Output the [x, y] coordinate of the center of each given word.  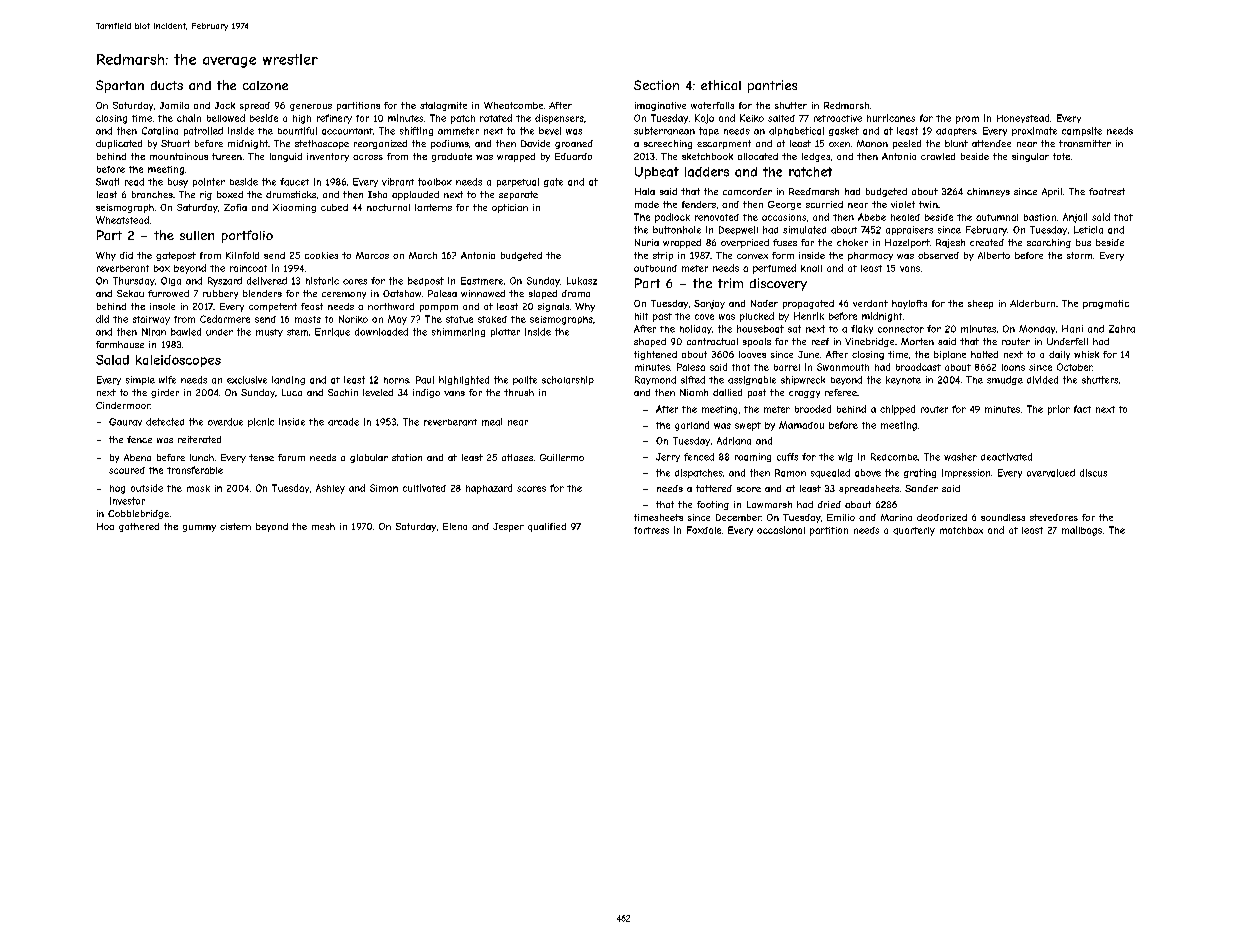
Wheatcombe [513, 105]
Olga [171, 281]
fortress [651, 530]
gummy [199, 528]
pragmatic [1106, 304]
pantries [772, 86]
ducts [167, 85]
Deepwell [738, 230]
